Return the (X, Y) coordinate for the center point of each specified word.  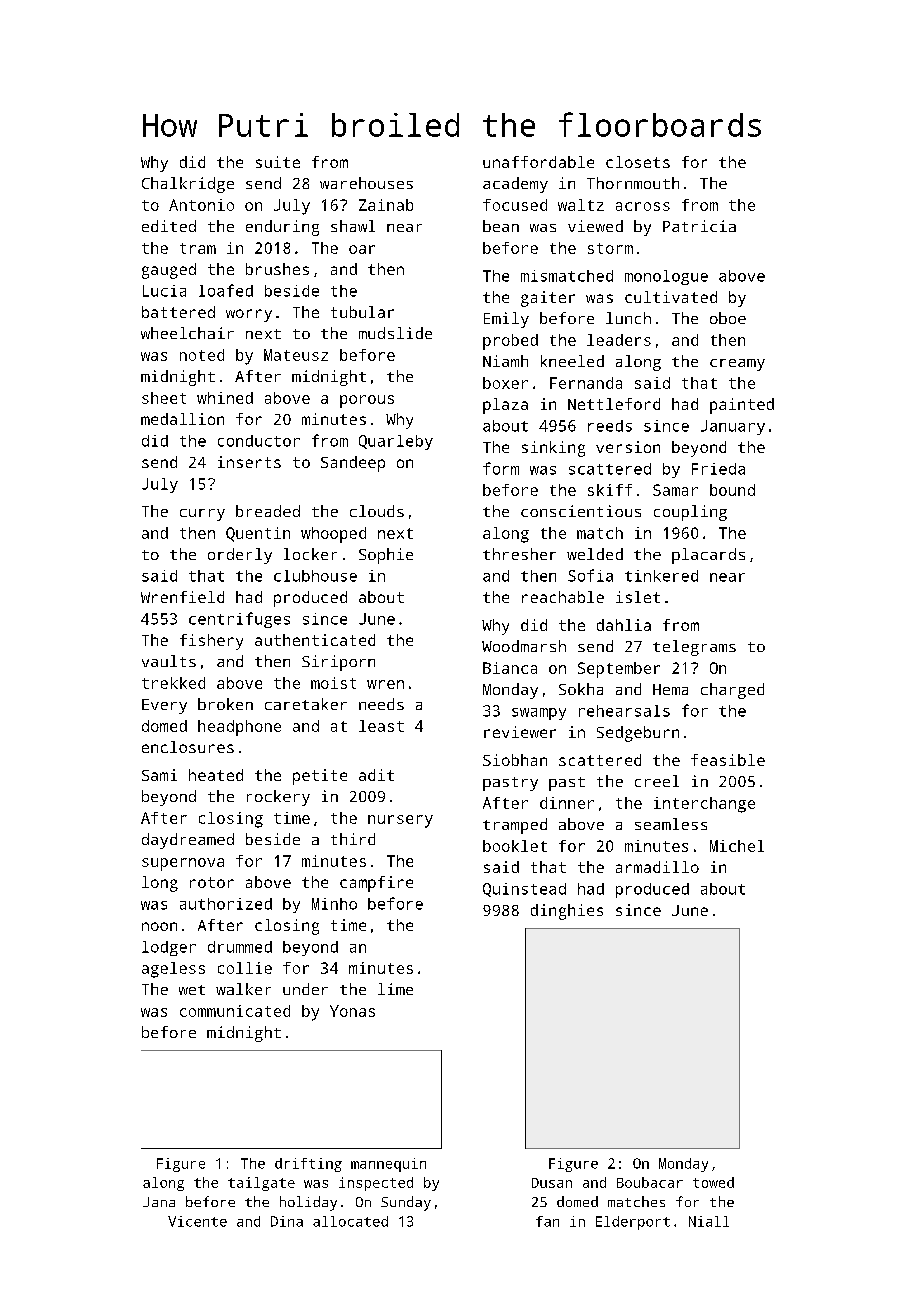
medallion (182, 419)
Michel (737, 846)
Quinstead (524, 890)
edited (169, 226)
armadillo (657, 867)
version (628, 447)
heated (216, 775)
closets (638, 162)
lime (395, 989)
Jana (159, 1202)
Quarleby (396, 442)
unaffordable (538, 162)
